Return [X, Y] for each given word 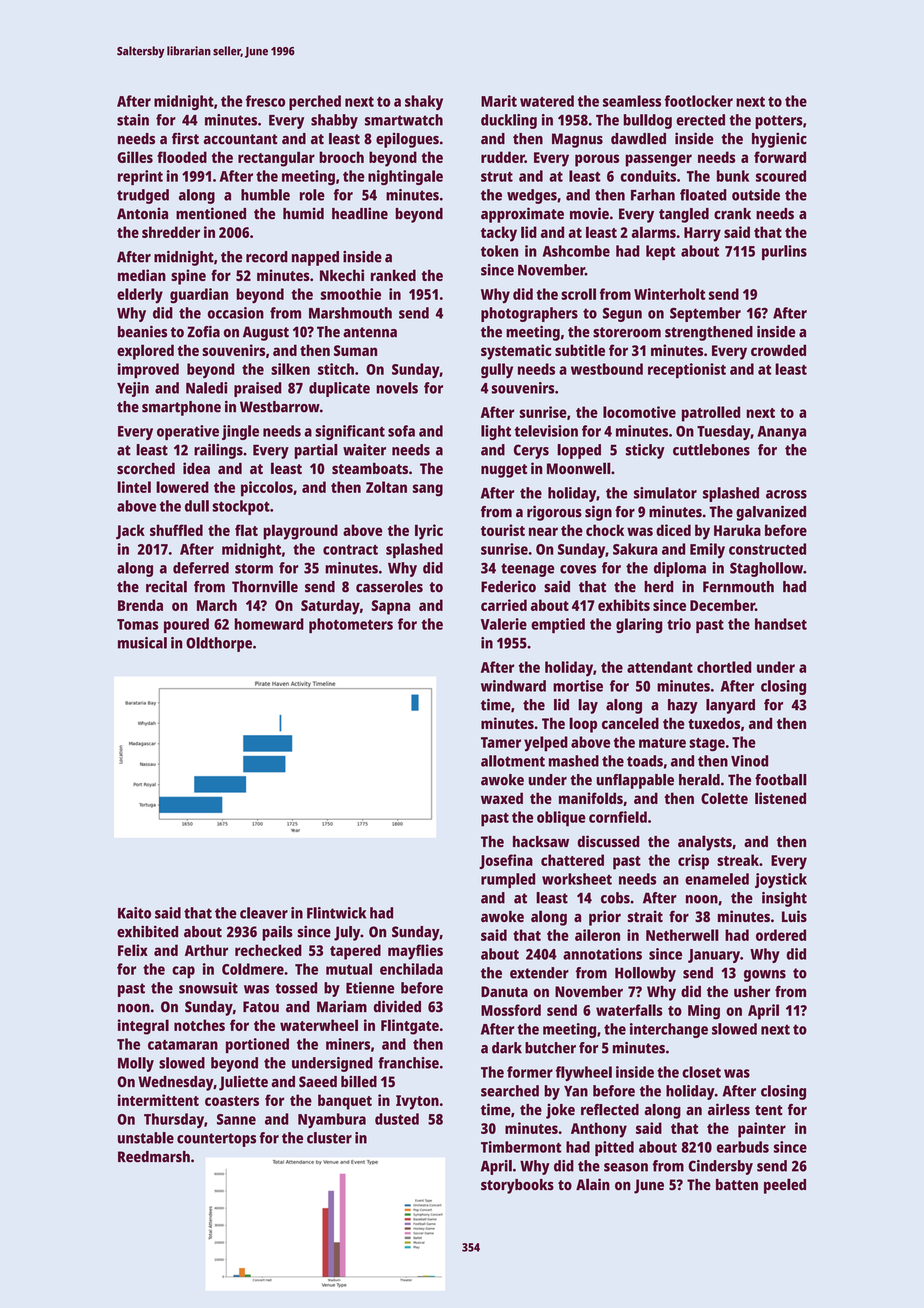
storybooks [517, 1186]
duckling [509, 121]
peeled [785, 1186]
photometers [351, 625]
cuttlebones [711, 450]
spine [188, 277]
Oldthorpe [219, 644]
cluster [329, 1138]
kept [660, 252]
